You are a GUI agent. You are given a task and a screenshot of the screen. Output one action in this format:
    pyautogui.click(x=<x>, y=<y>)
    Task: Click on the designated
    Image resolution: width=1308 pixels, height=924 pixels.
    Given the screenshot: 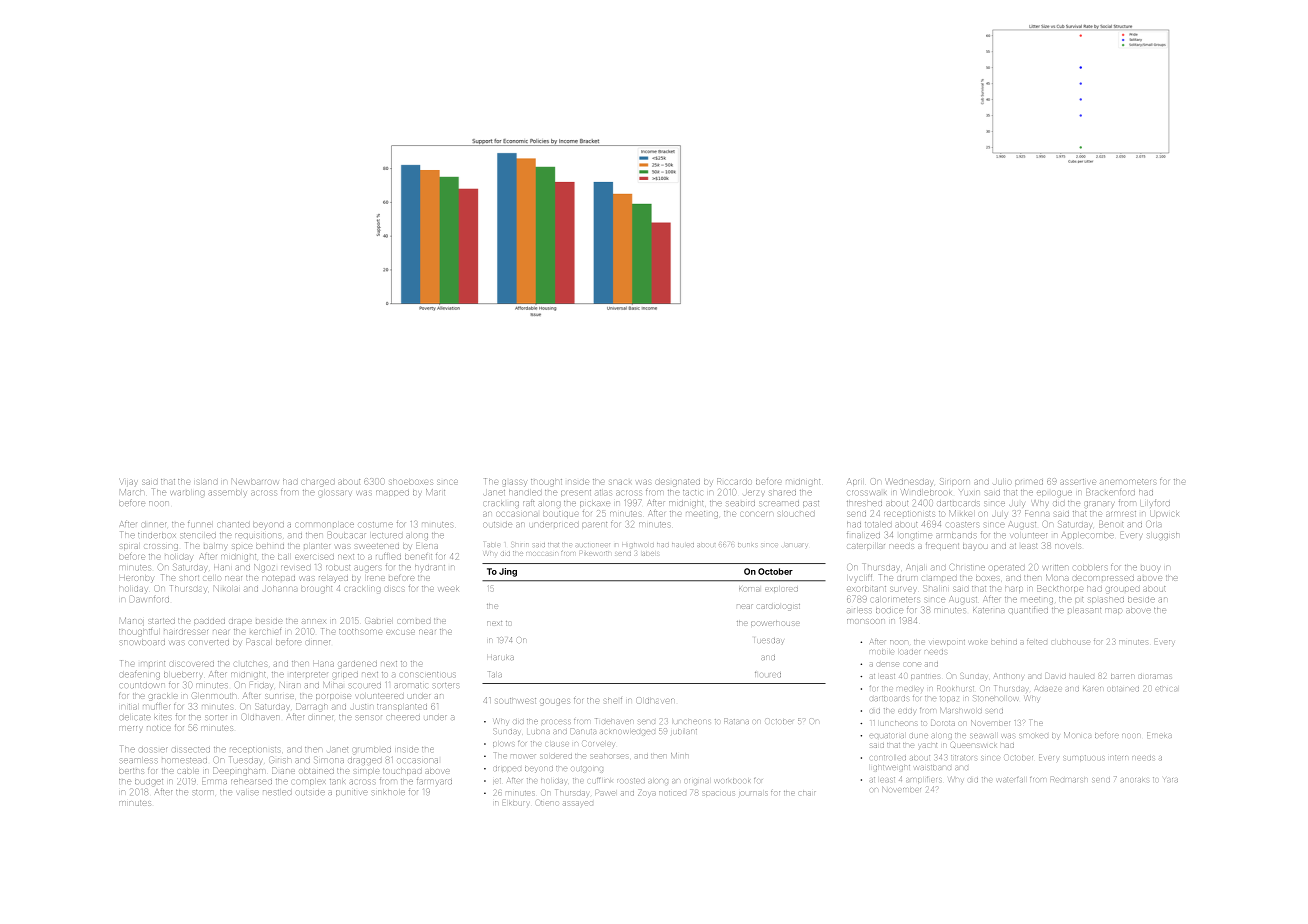 What is the action you would take?
    pyautogui.click(x=678, y=482)
